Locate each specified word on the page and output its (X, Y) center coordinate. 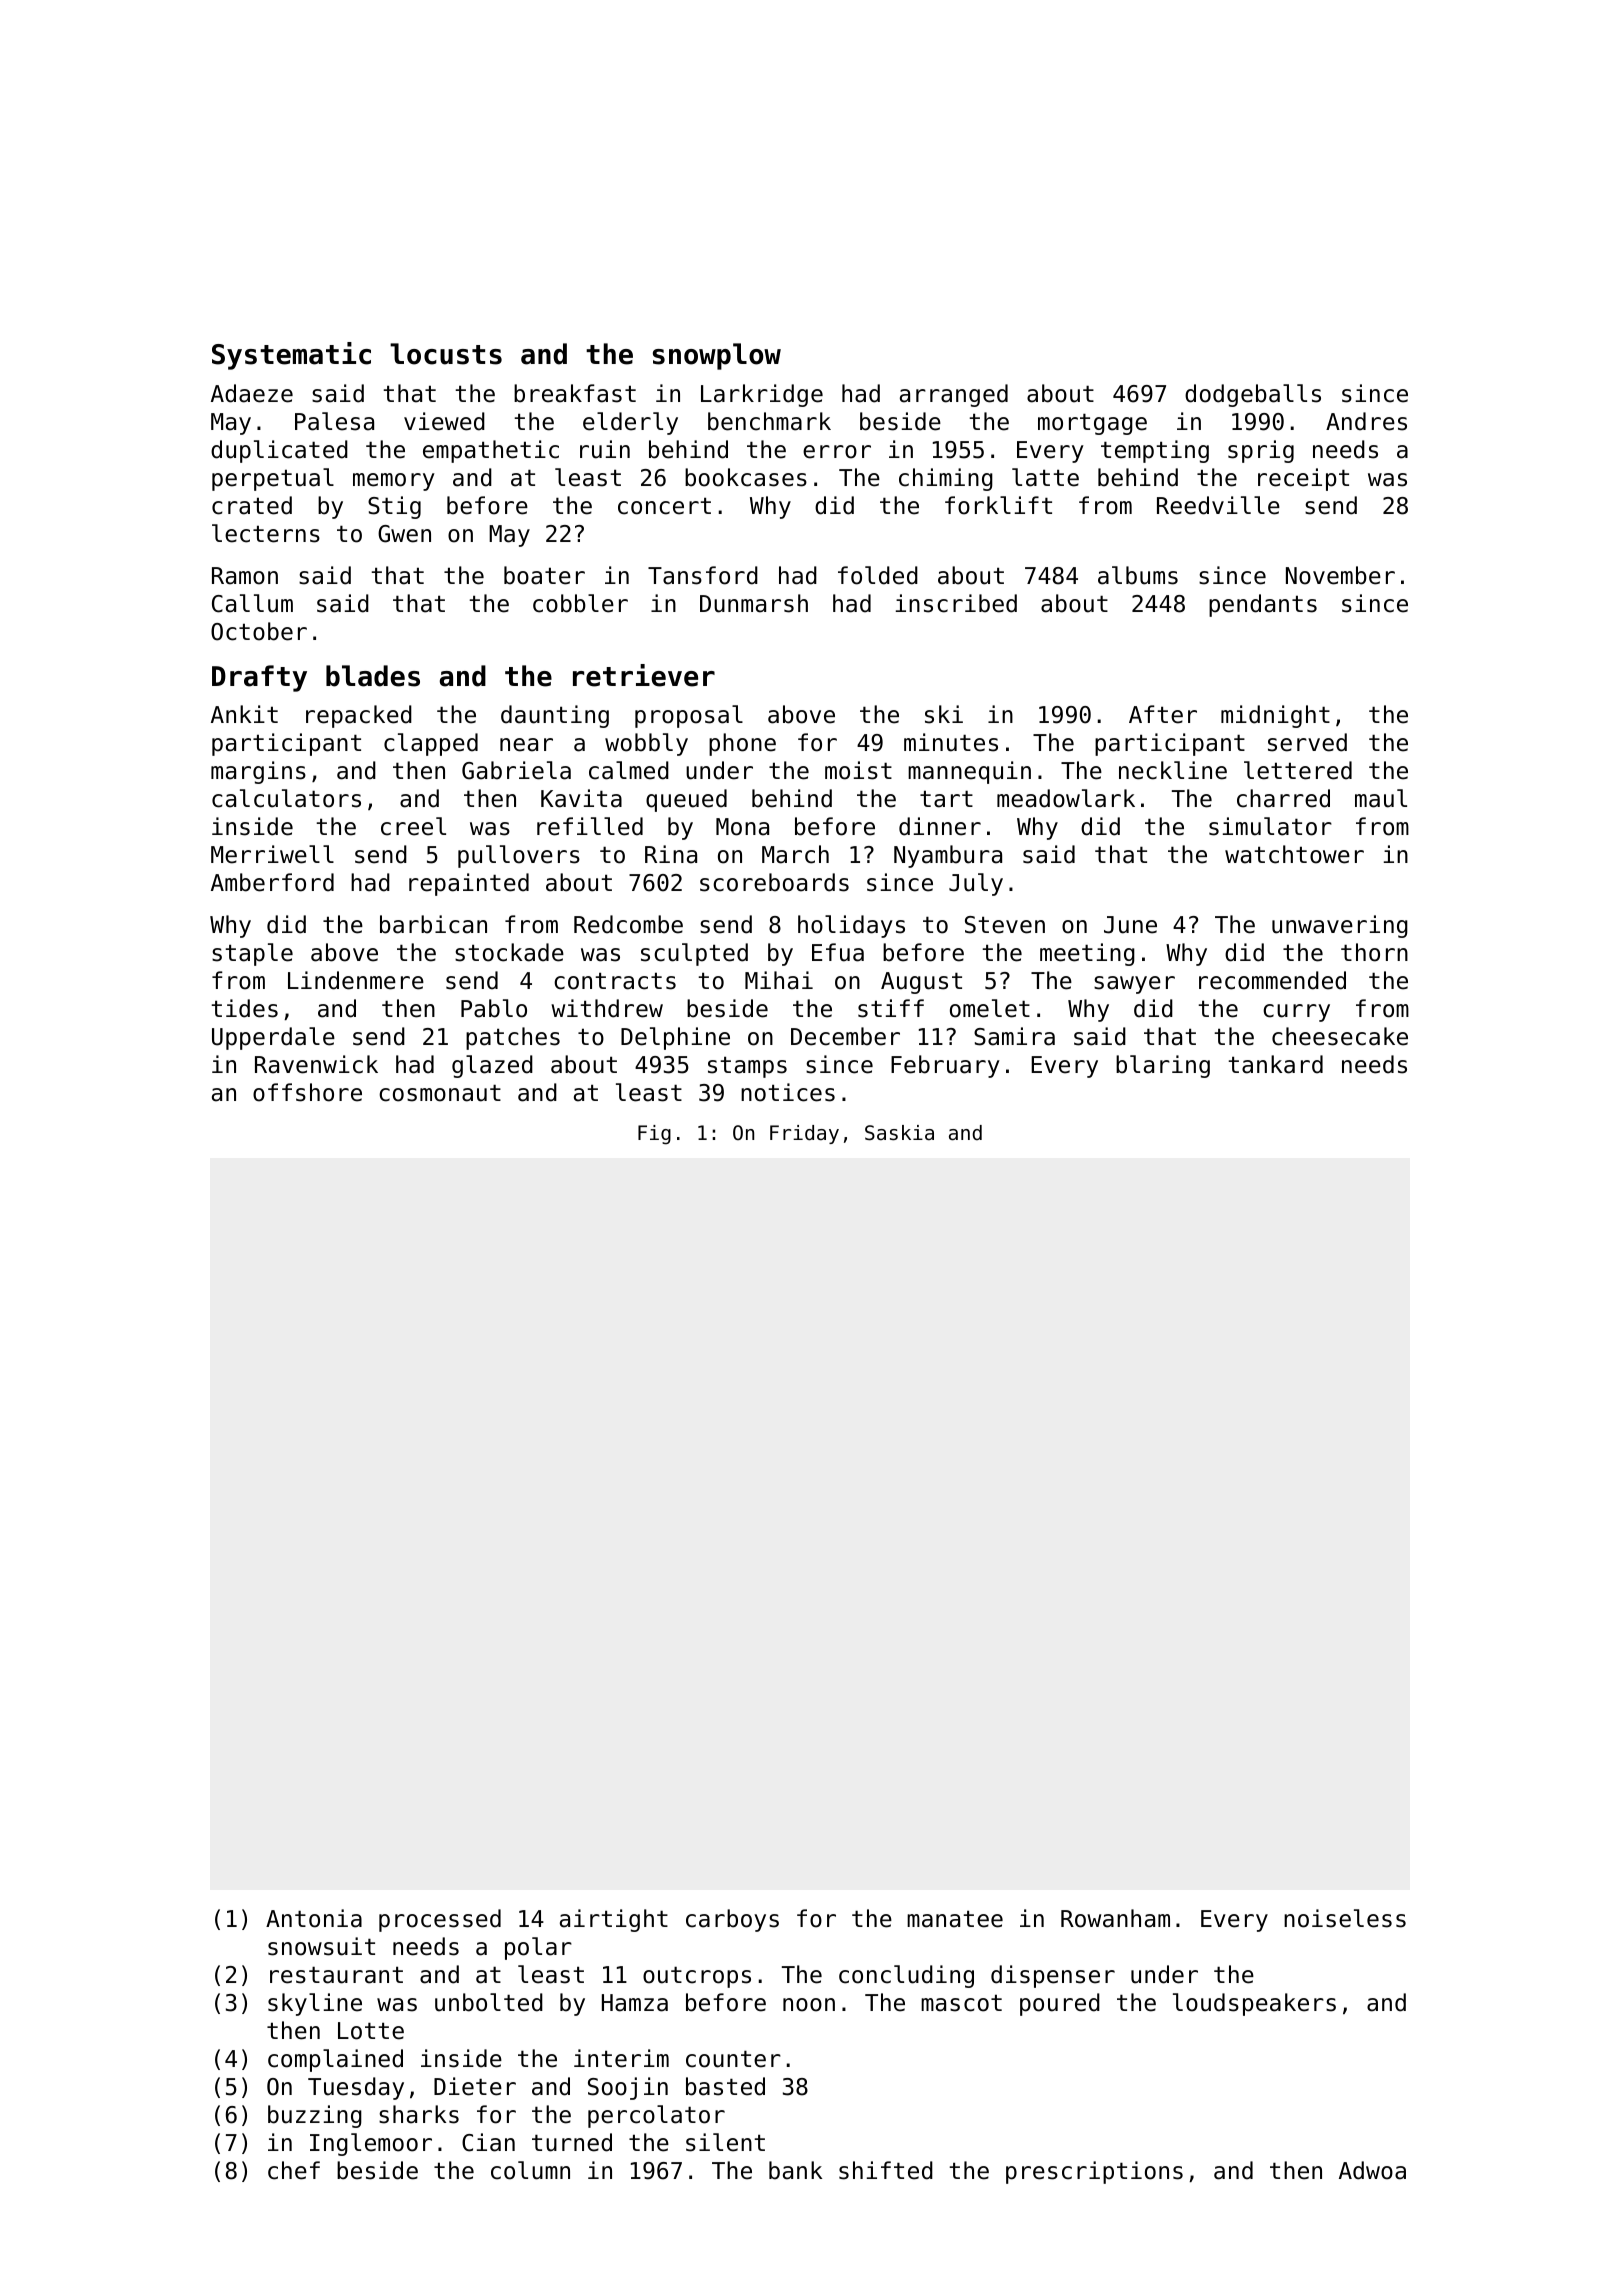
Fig (654, 1135)
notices (788, 1092)
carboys (732, 1920)
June (1130, 925)
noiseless (1345, 1918)
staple (252, 954)
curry (1296, 1013)
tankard (1275, 1064)
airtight (614, 1920)
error (837, 452)
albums (1138, 575)
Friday (804, 1134)
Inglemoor (371, 2144)
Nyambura (948, 856)
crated (252, 505)
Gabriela (516, 770)
